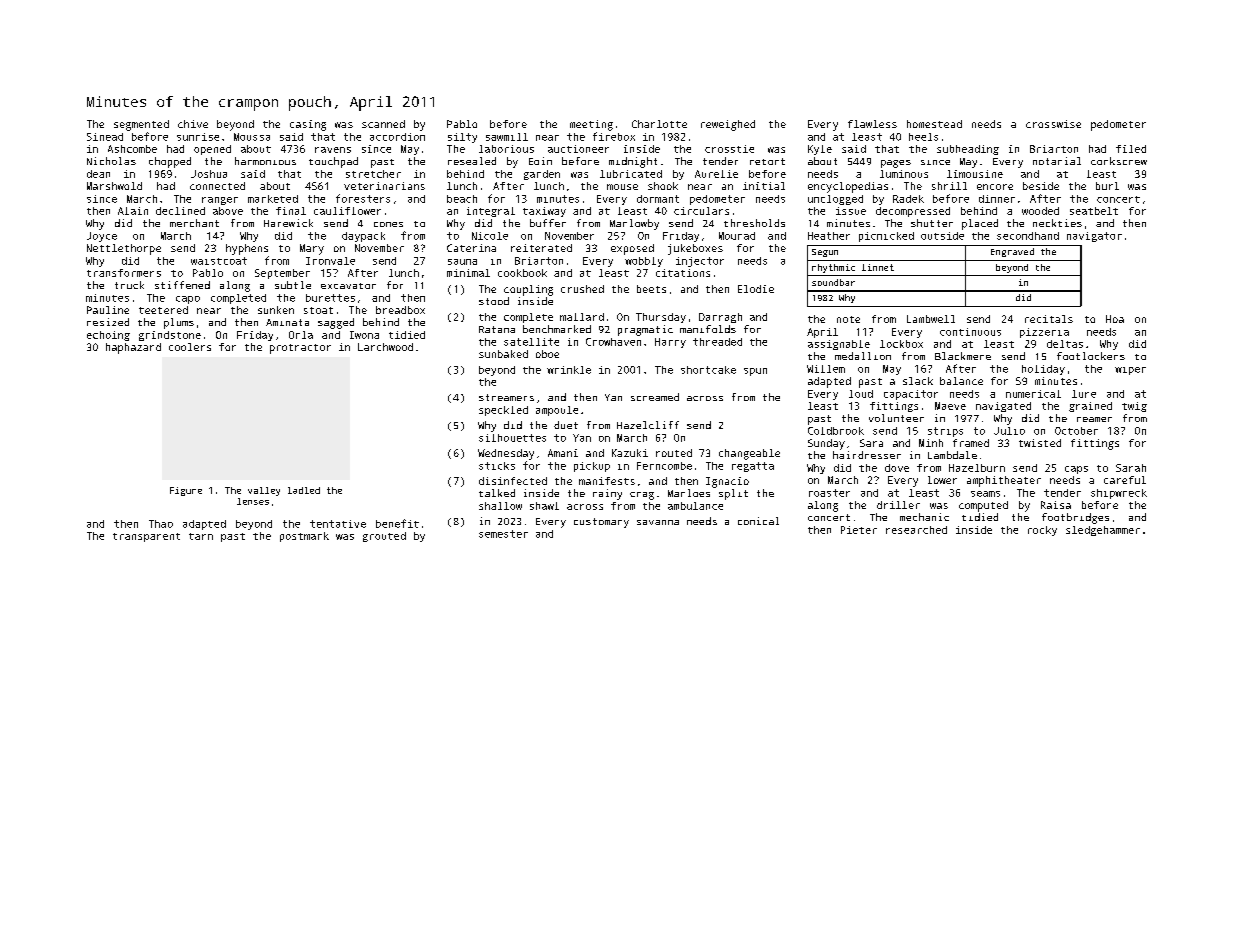 The width and height of the screenshot is (1233, 952). I want to click on researched, so click(916, 530).
